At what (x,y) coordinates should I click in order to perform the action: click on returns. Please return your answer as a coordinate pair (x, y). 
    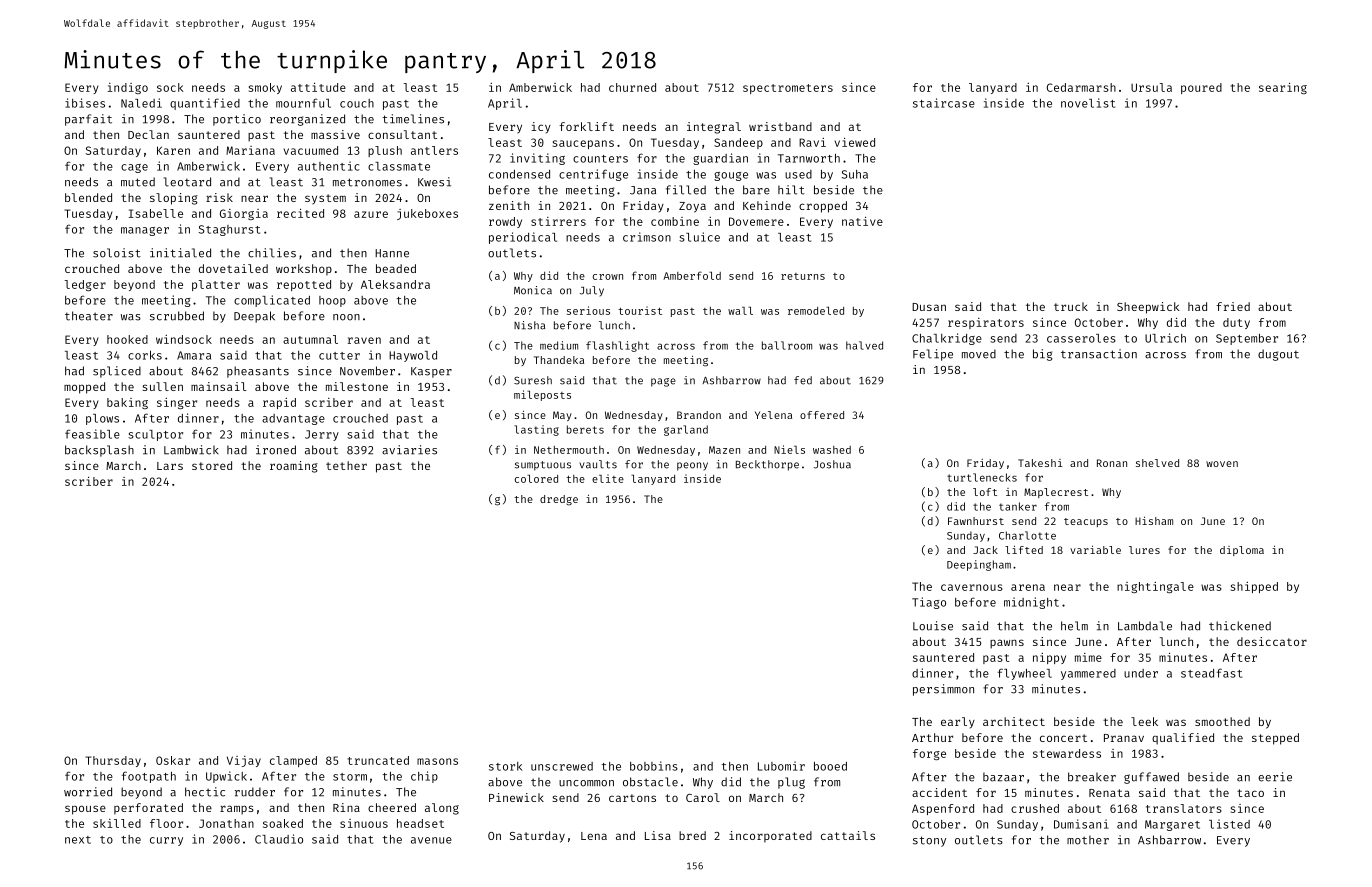
    Looking at the image, I should click on (803, 276).
